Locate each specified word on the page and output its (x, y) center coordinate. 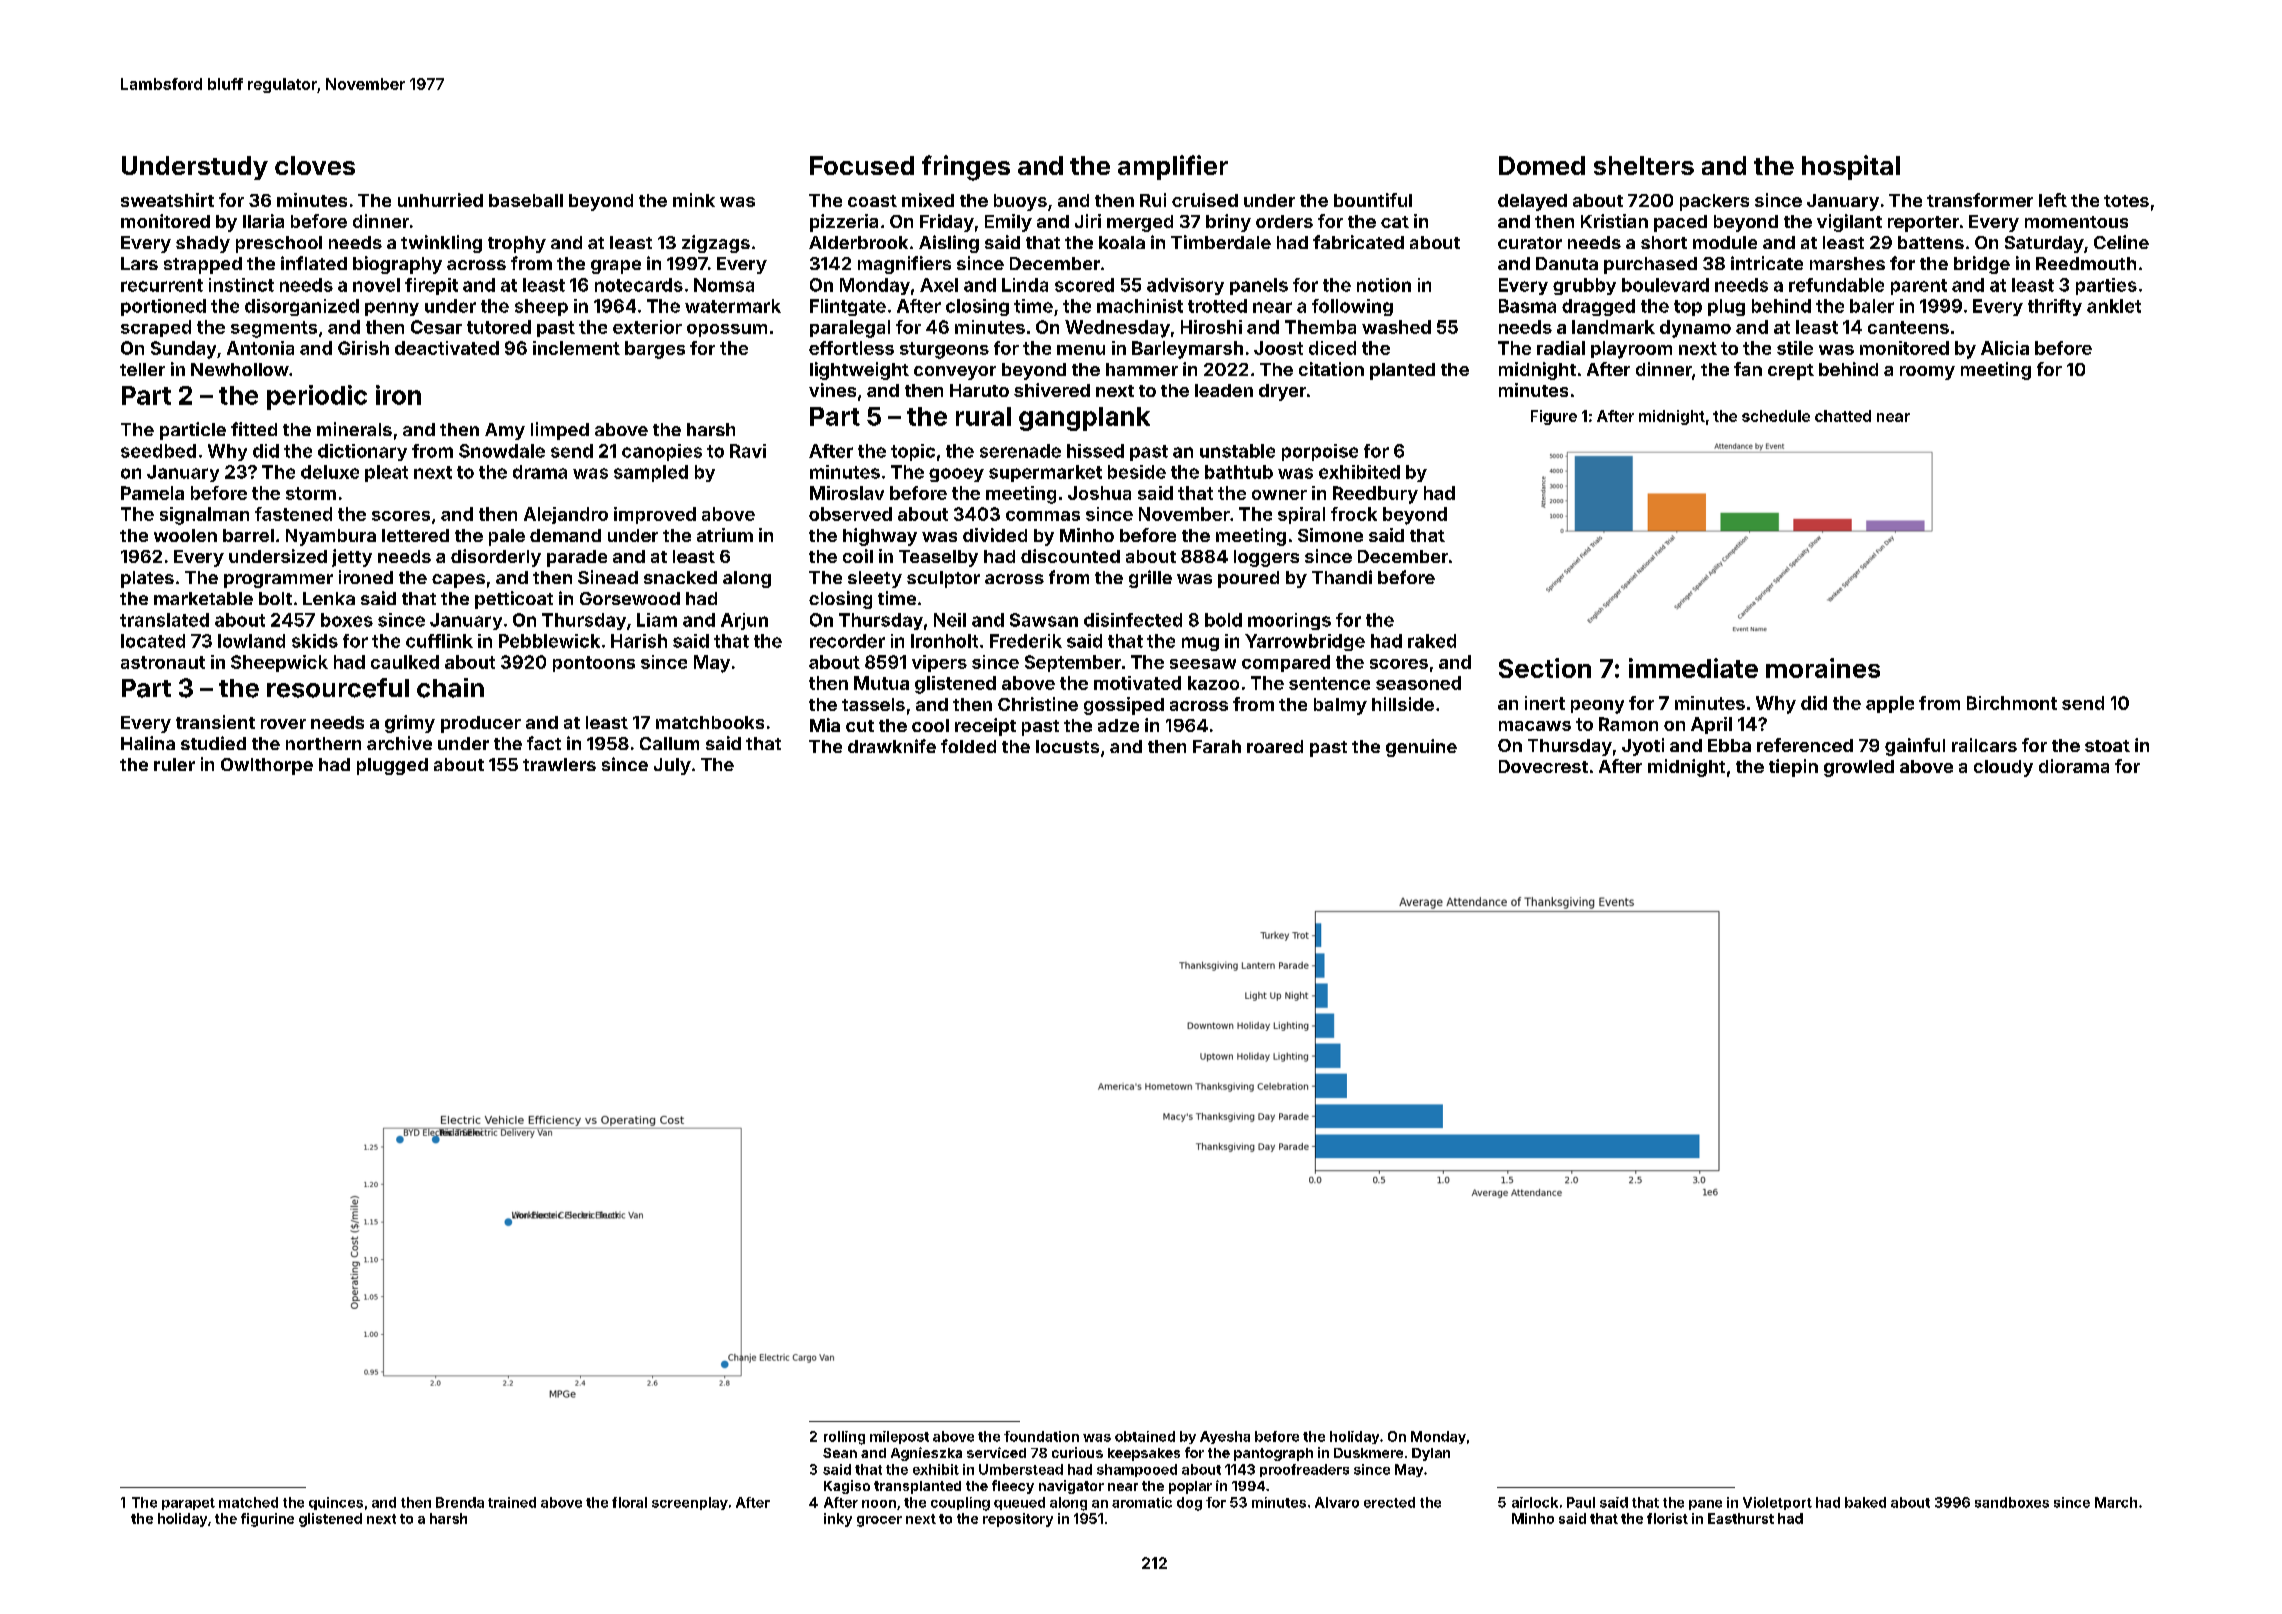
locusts (1067, 746)
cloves (315, 165)
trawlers (559, 764)
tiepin (1793, 768)
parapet (188, 1504)
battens (1931, 242)
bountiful (1373, 200)
